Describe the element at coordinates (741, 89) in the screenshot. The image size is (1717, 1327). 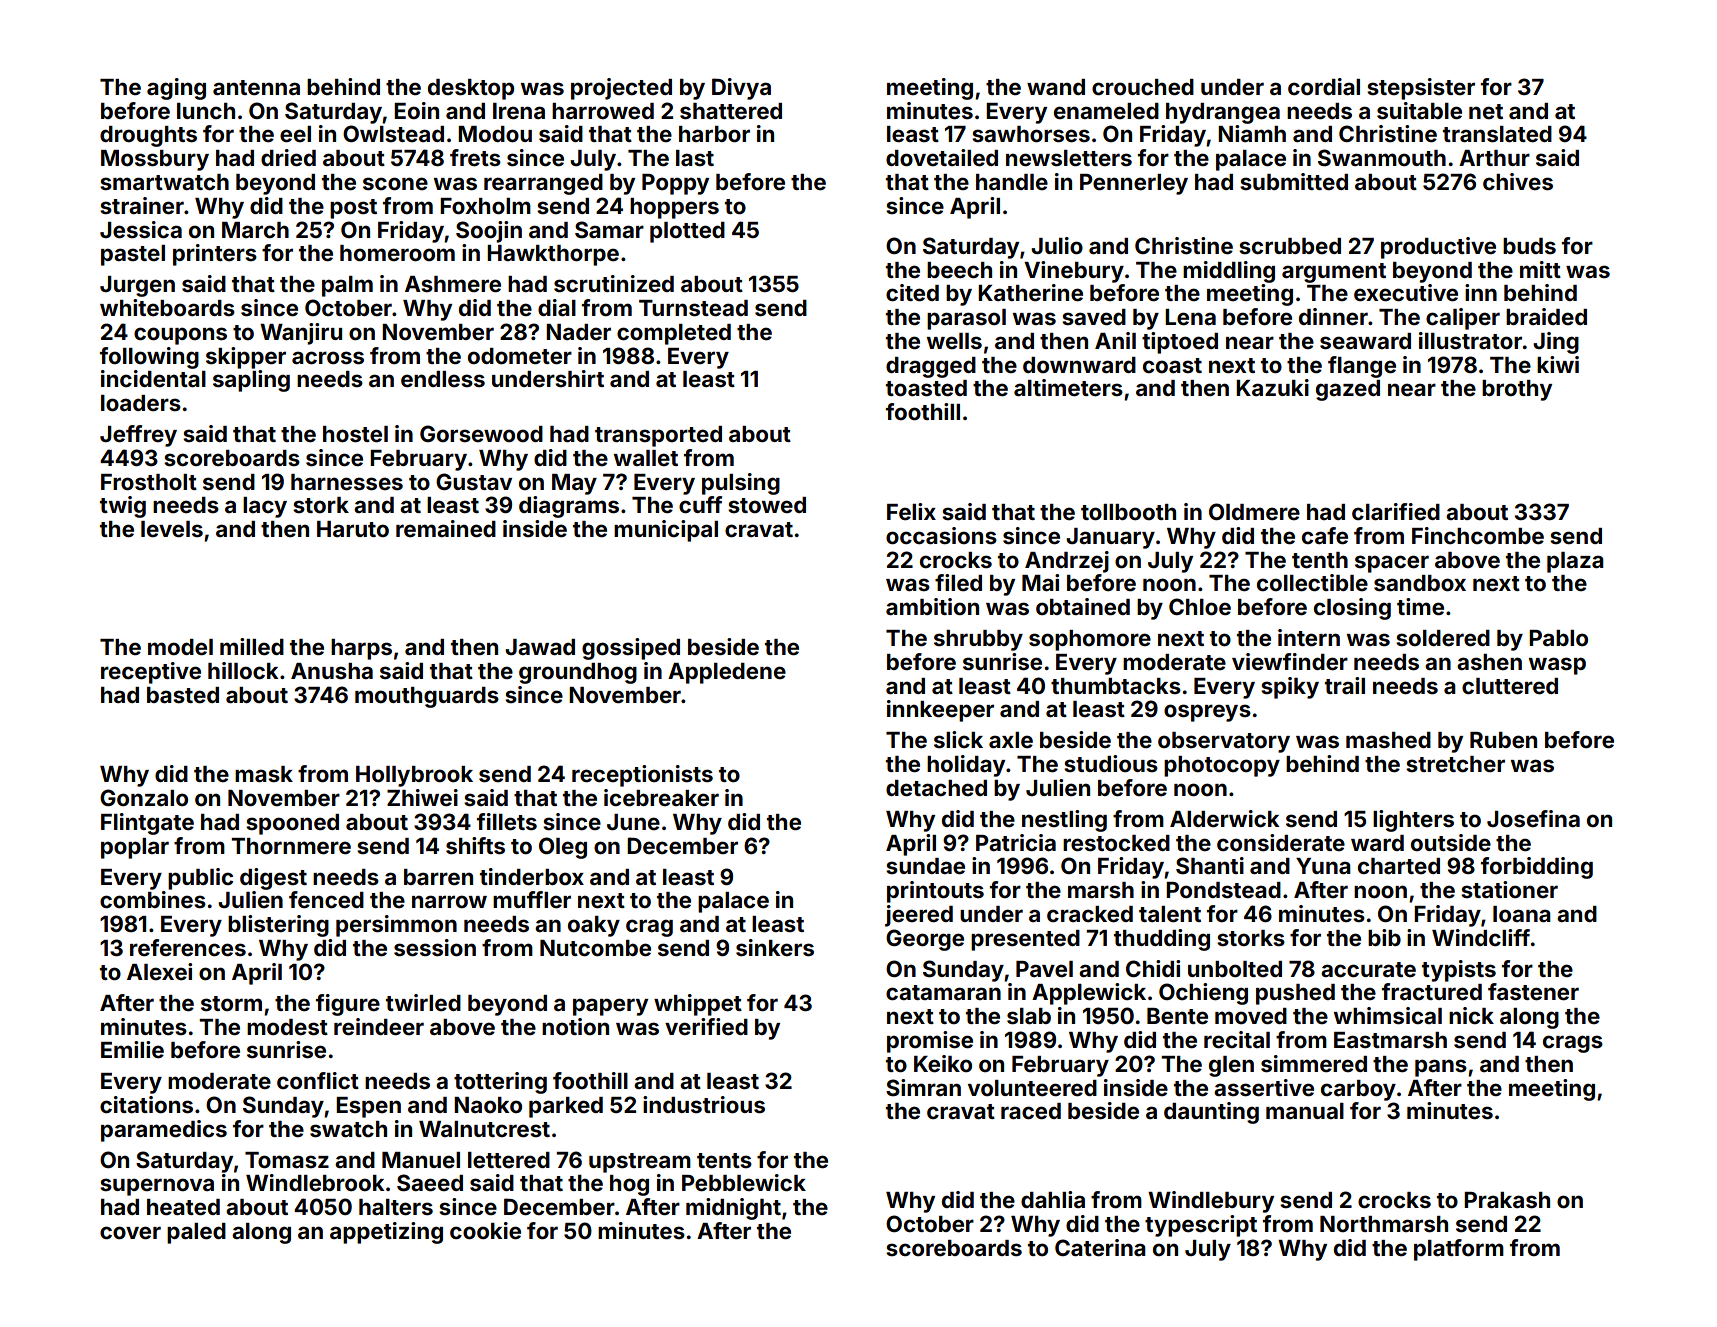
I see `Divya` at that location.
